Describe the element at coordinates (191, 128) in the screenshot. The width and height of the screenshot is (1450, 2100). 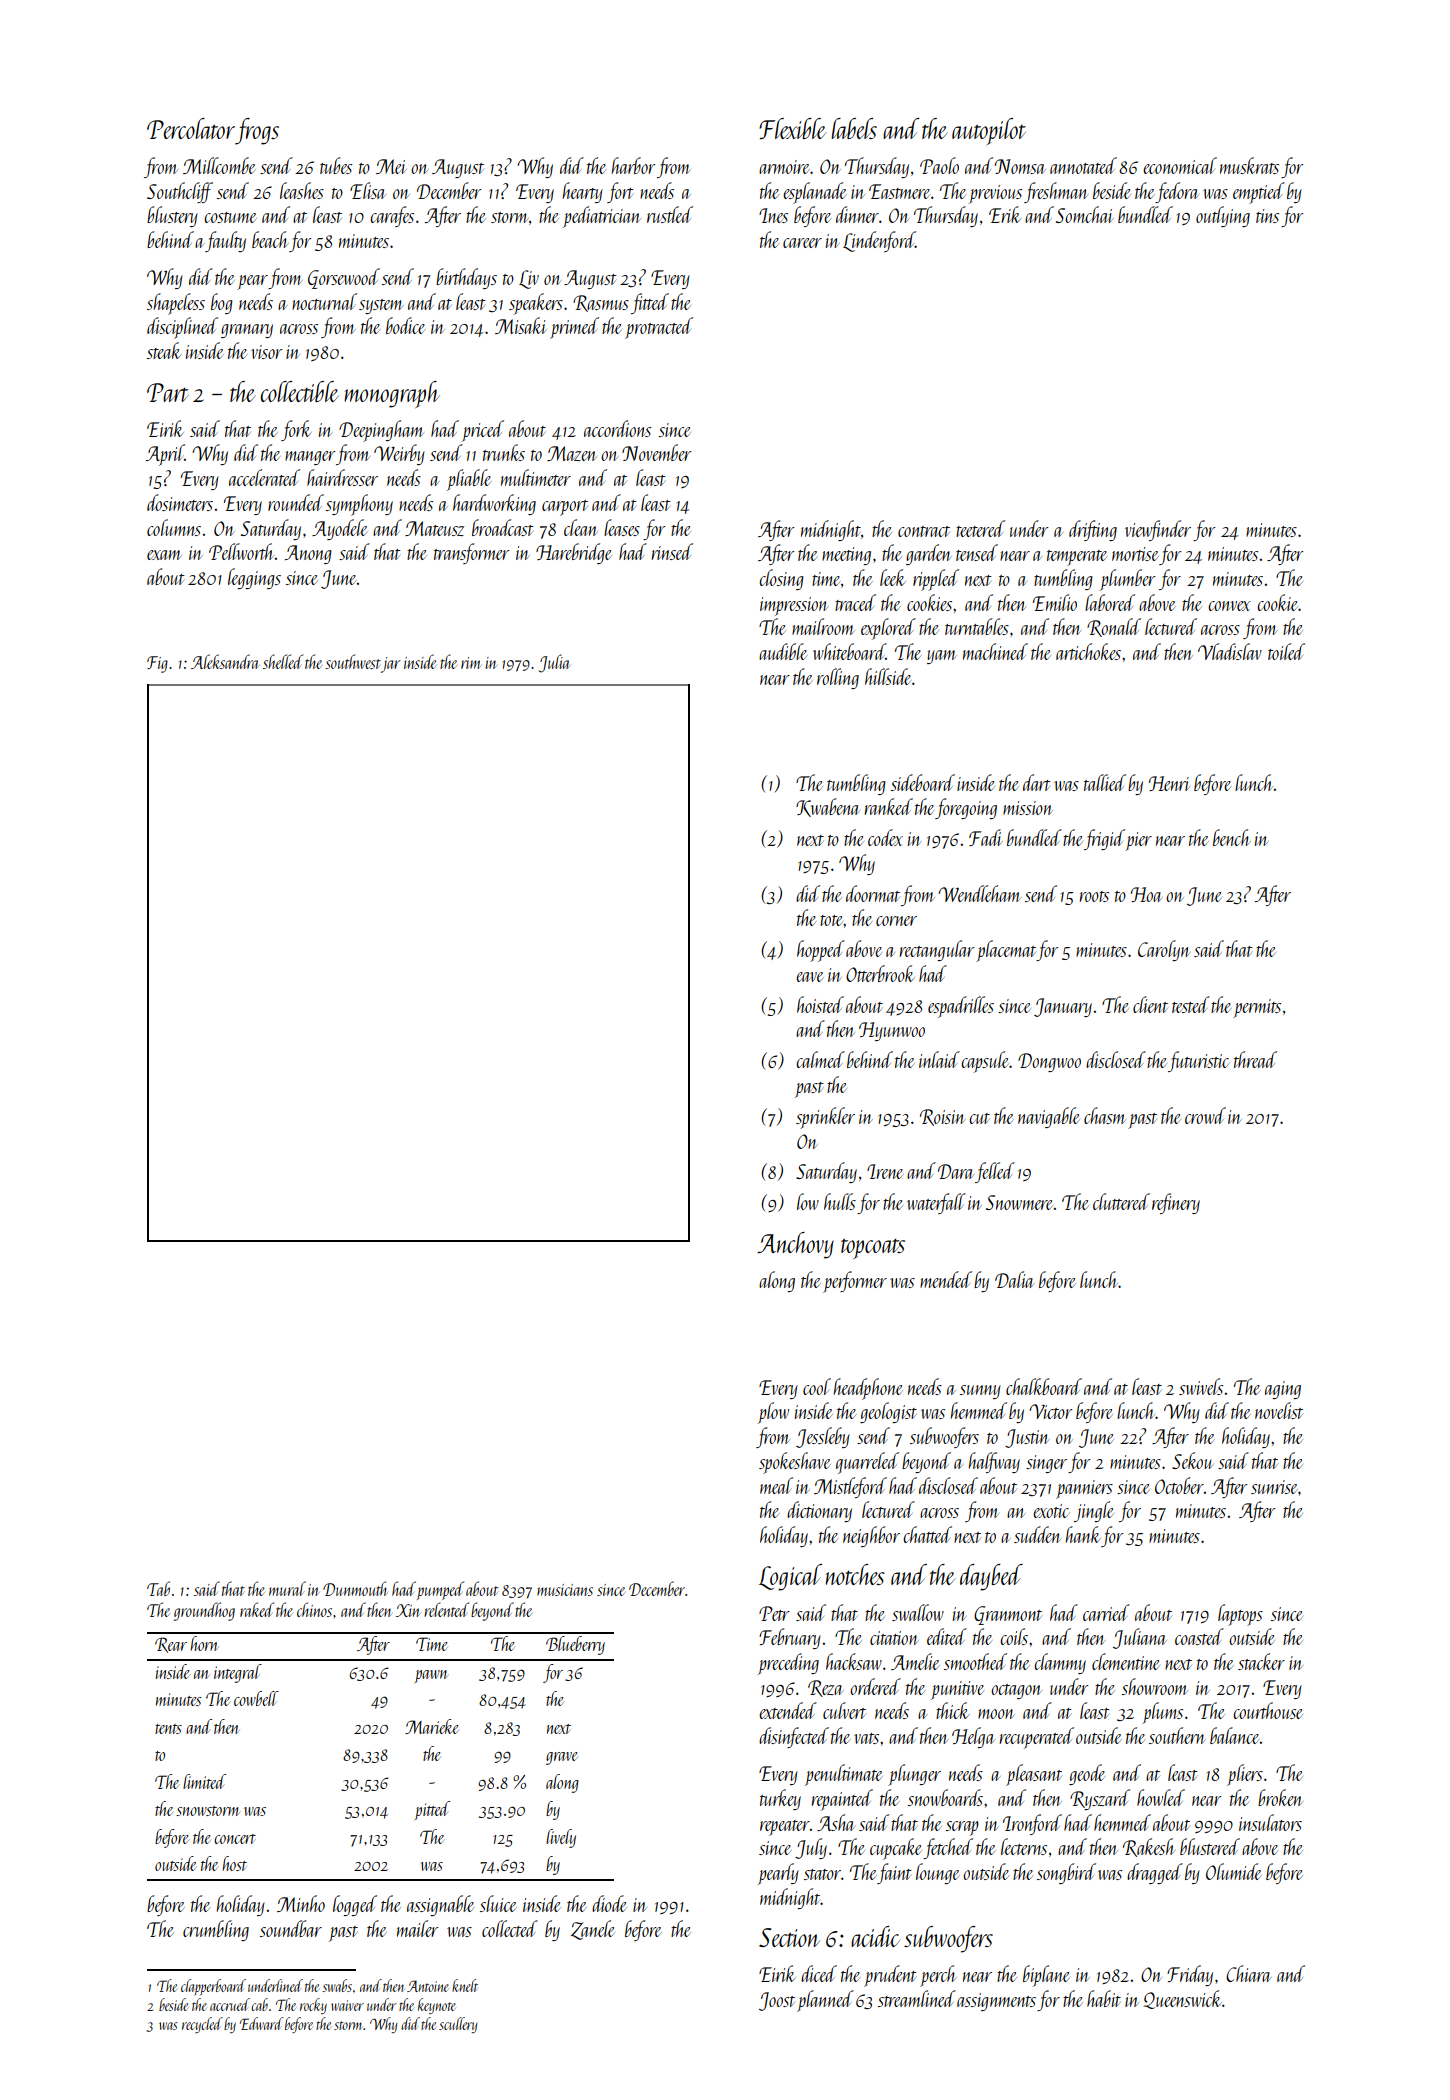
I see `Percolator` at that location.
